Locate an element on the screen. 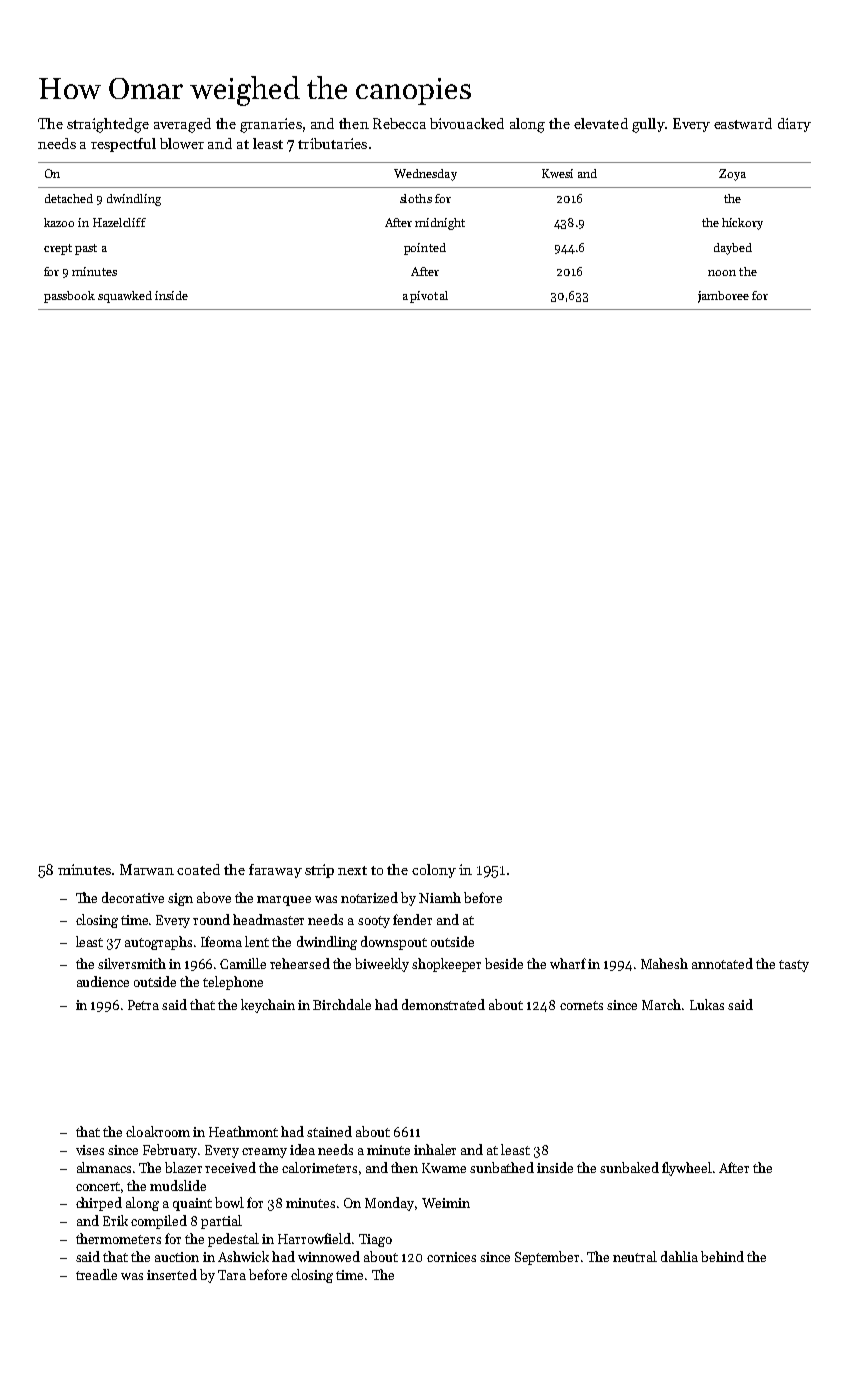 This screenshot has height=1400, width=849. jamboree is located at coordinates (723, 297).
